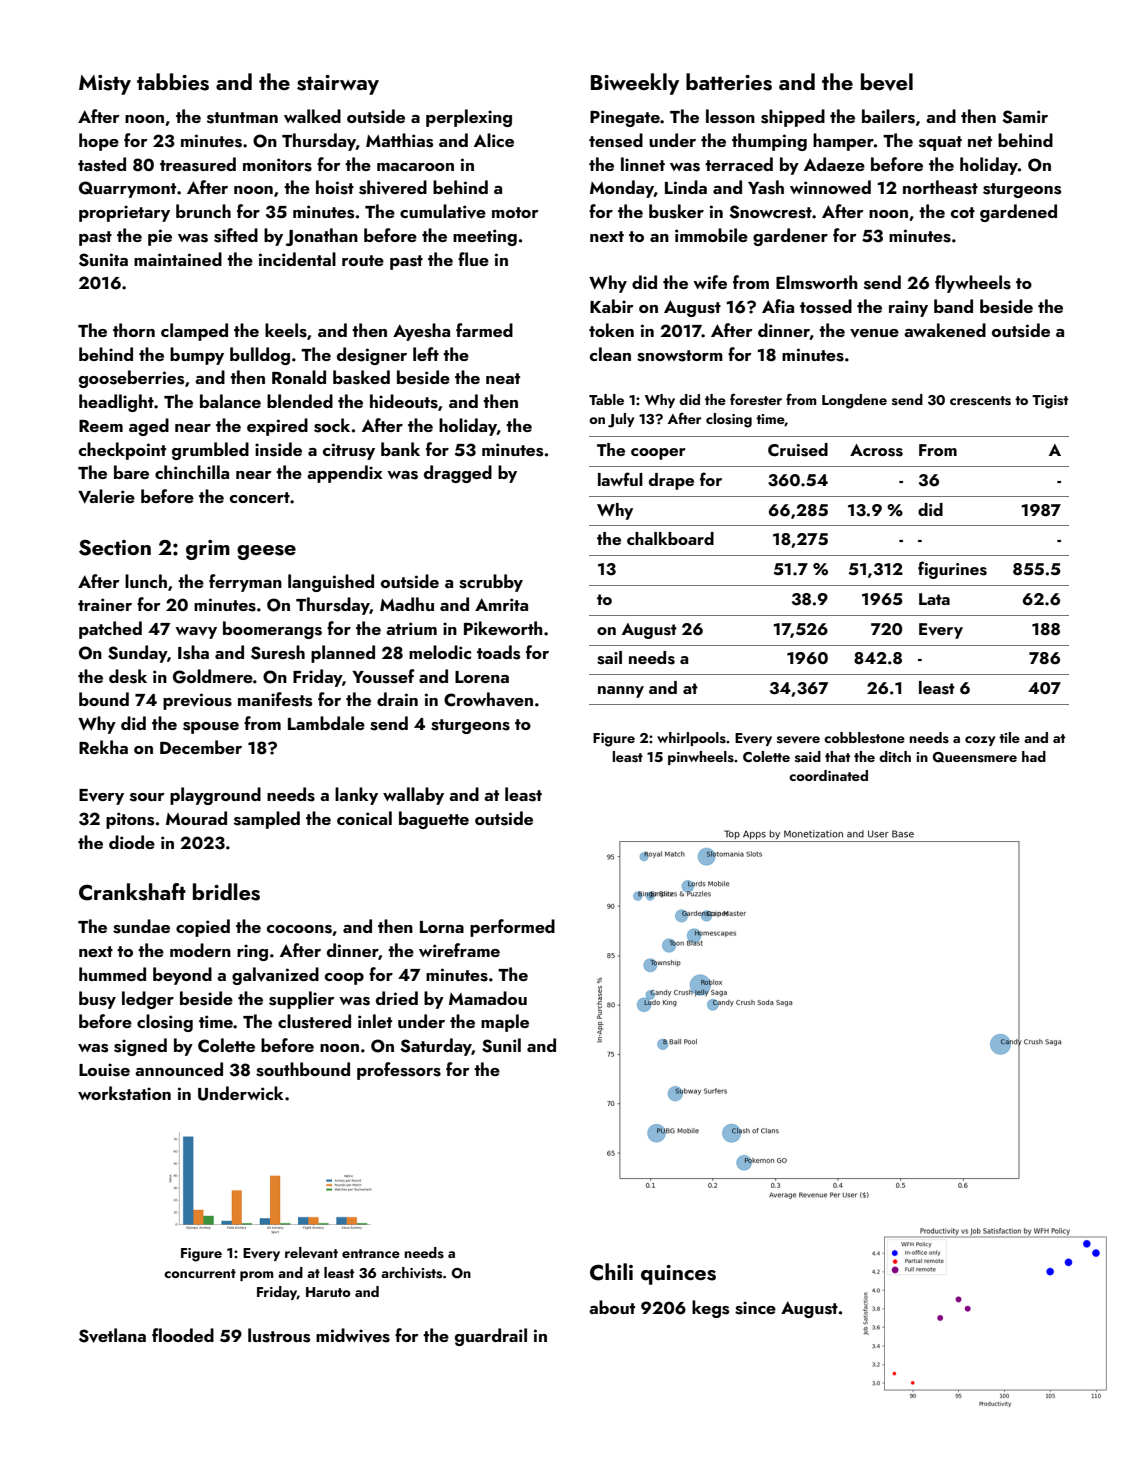  I want to click on cot, so click(963, 212).
